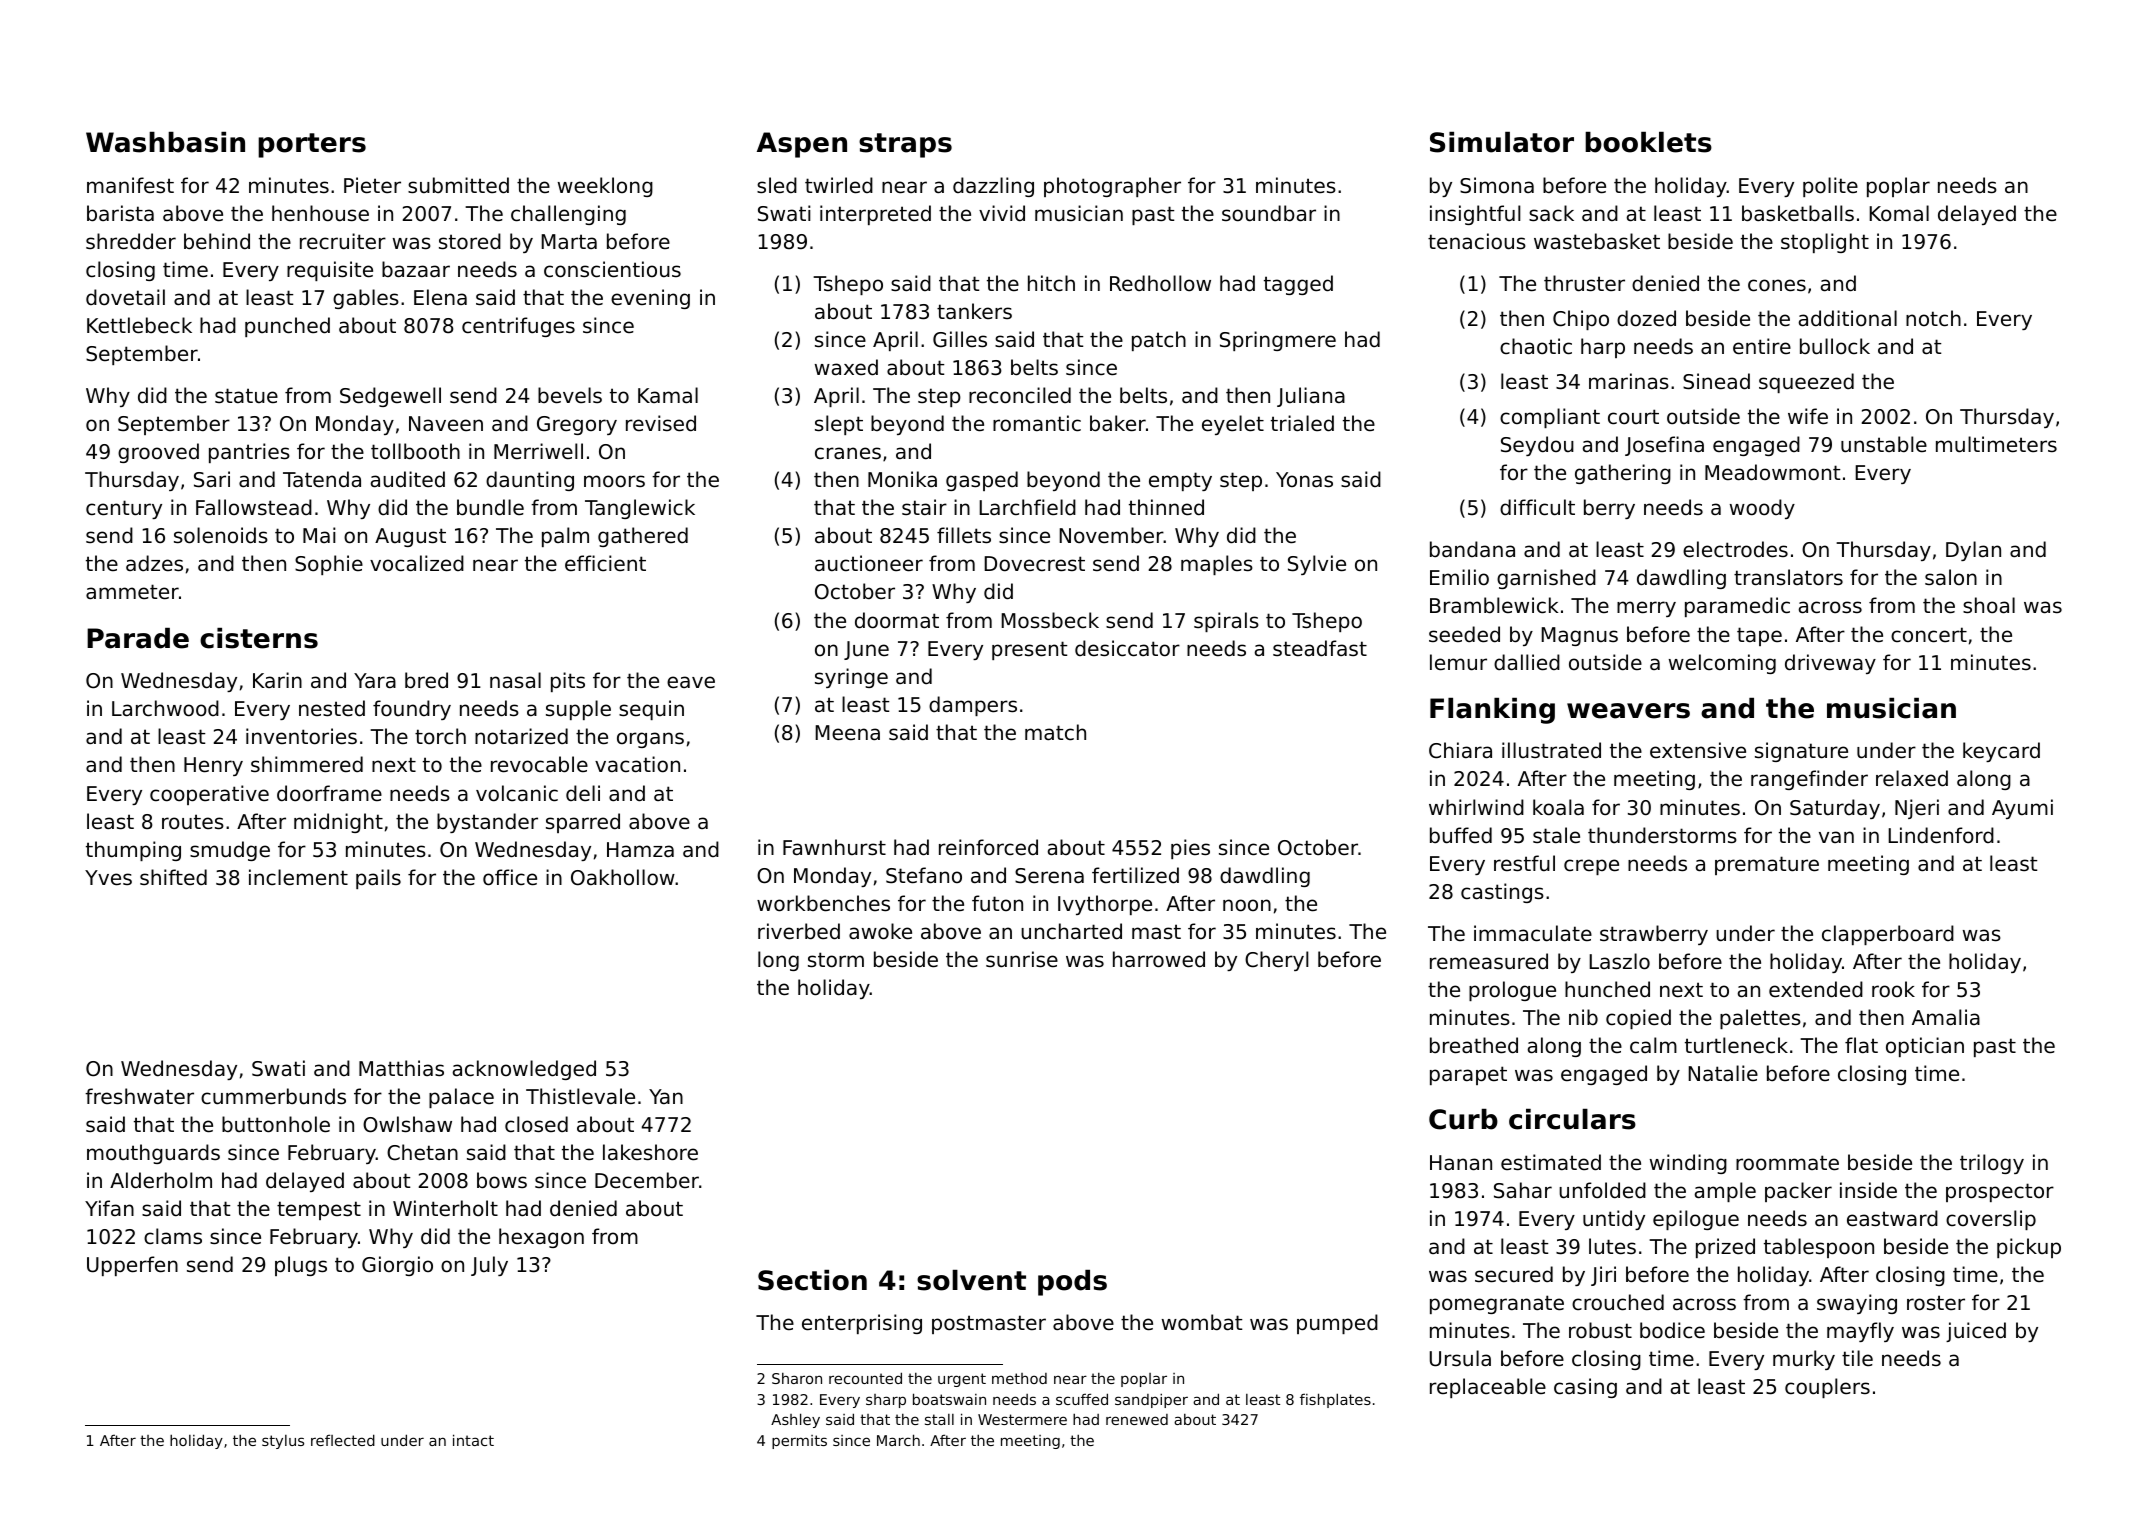 The height and width of the screenshot is (1521, 2151). Describe the element at coordinates (971, 1280) in the screenshot. I see `solvent` at that location.
